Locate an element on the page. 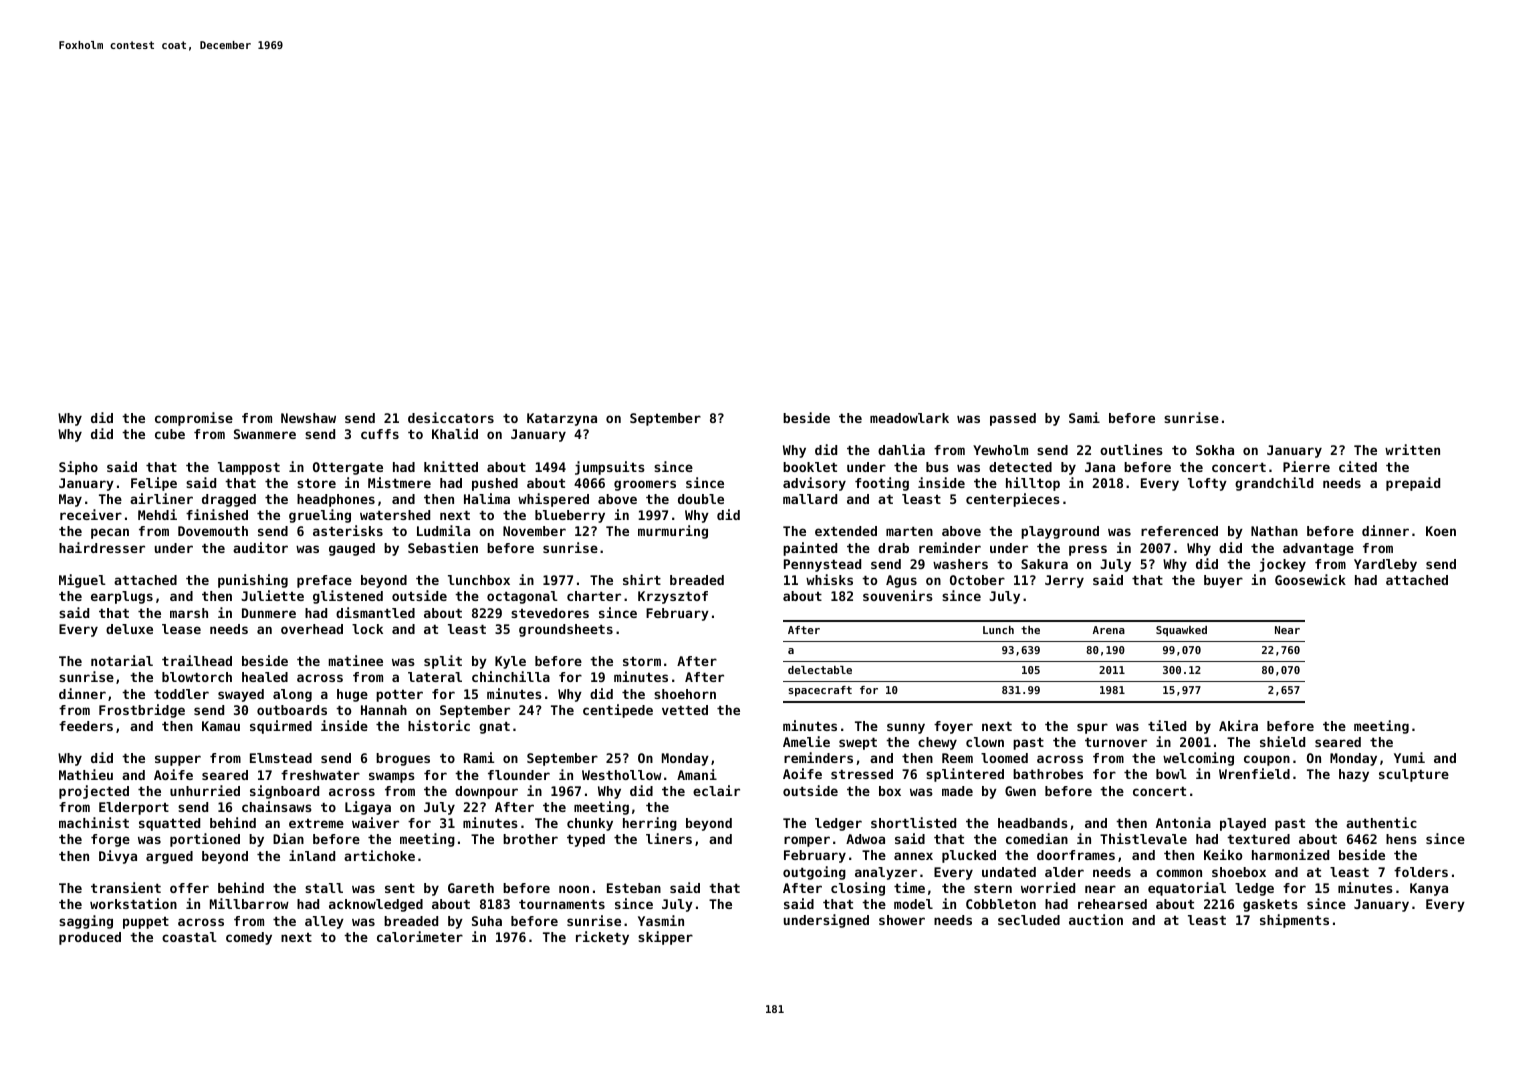 The height and width of the page is (1082, 1530). Krzysztof is located at coordinates (673, 597).
